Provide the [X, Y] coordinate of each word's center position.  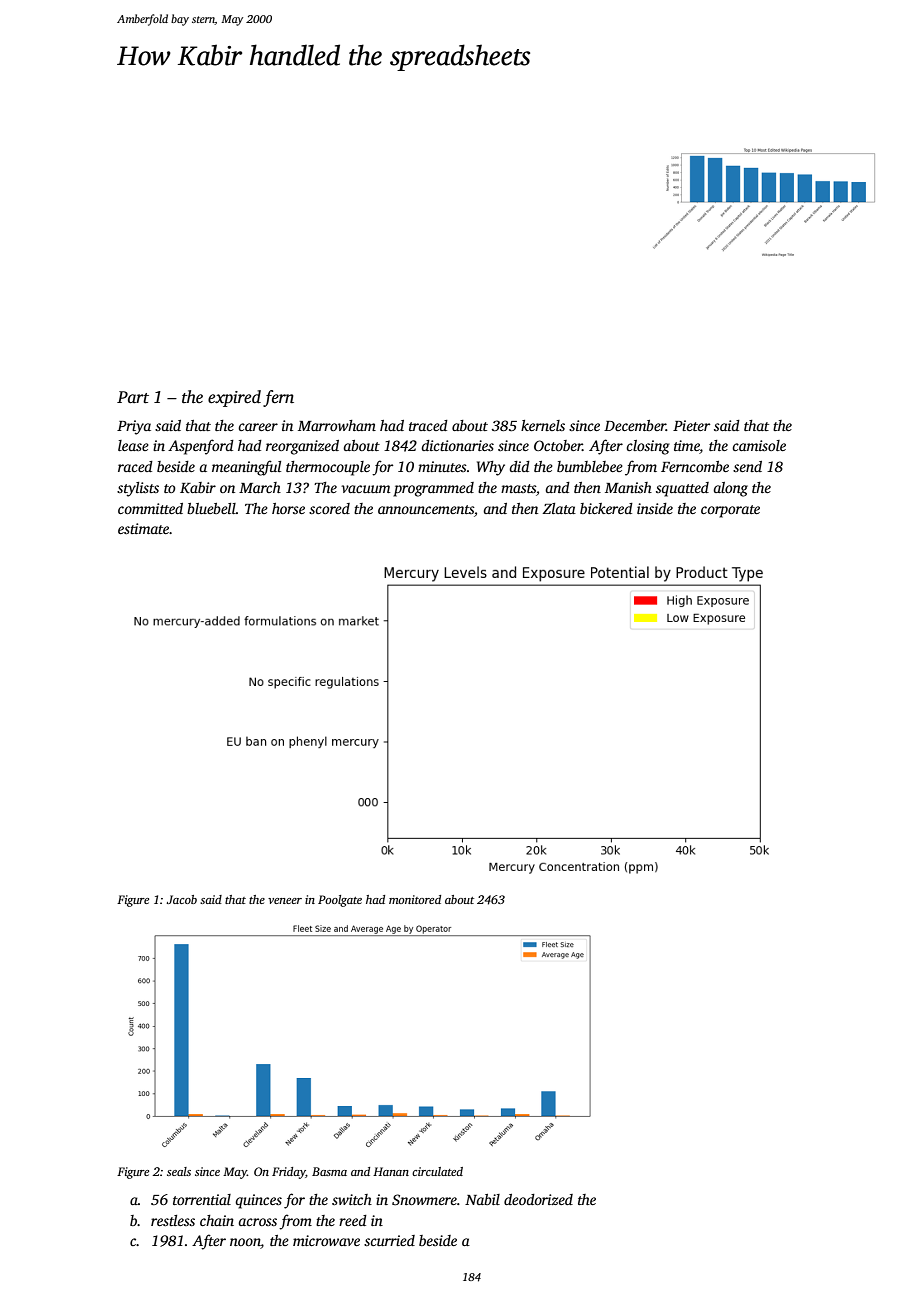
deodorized [538, 1199]
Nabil [482, 1199]
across [257, 1222]
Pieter [691, 425]
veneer [285, 901]
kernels [543, 425]
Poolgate [340, 901]
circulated [437, 1171]
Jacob [181, 899]
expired [234, 398]
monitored [415, 899]
